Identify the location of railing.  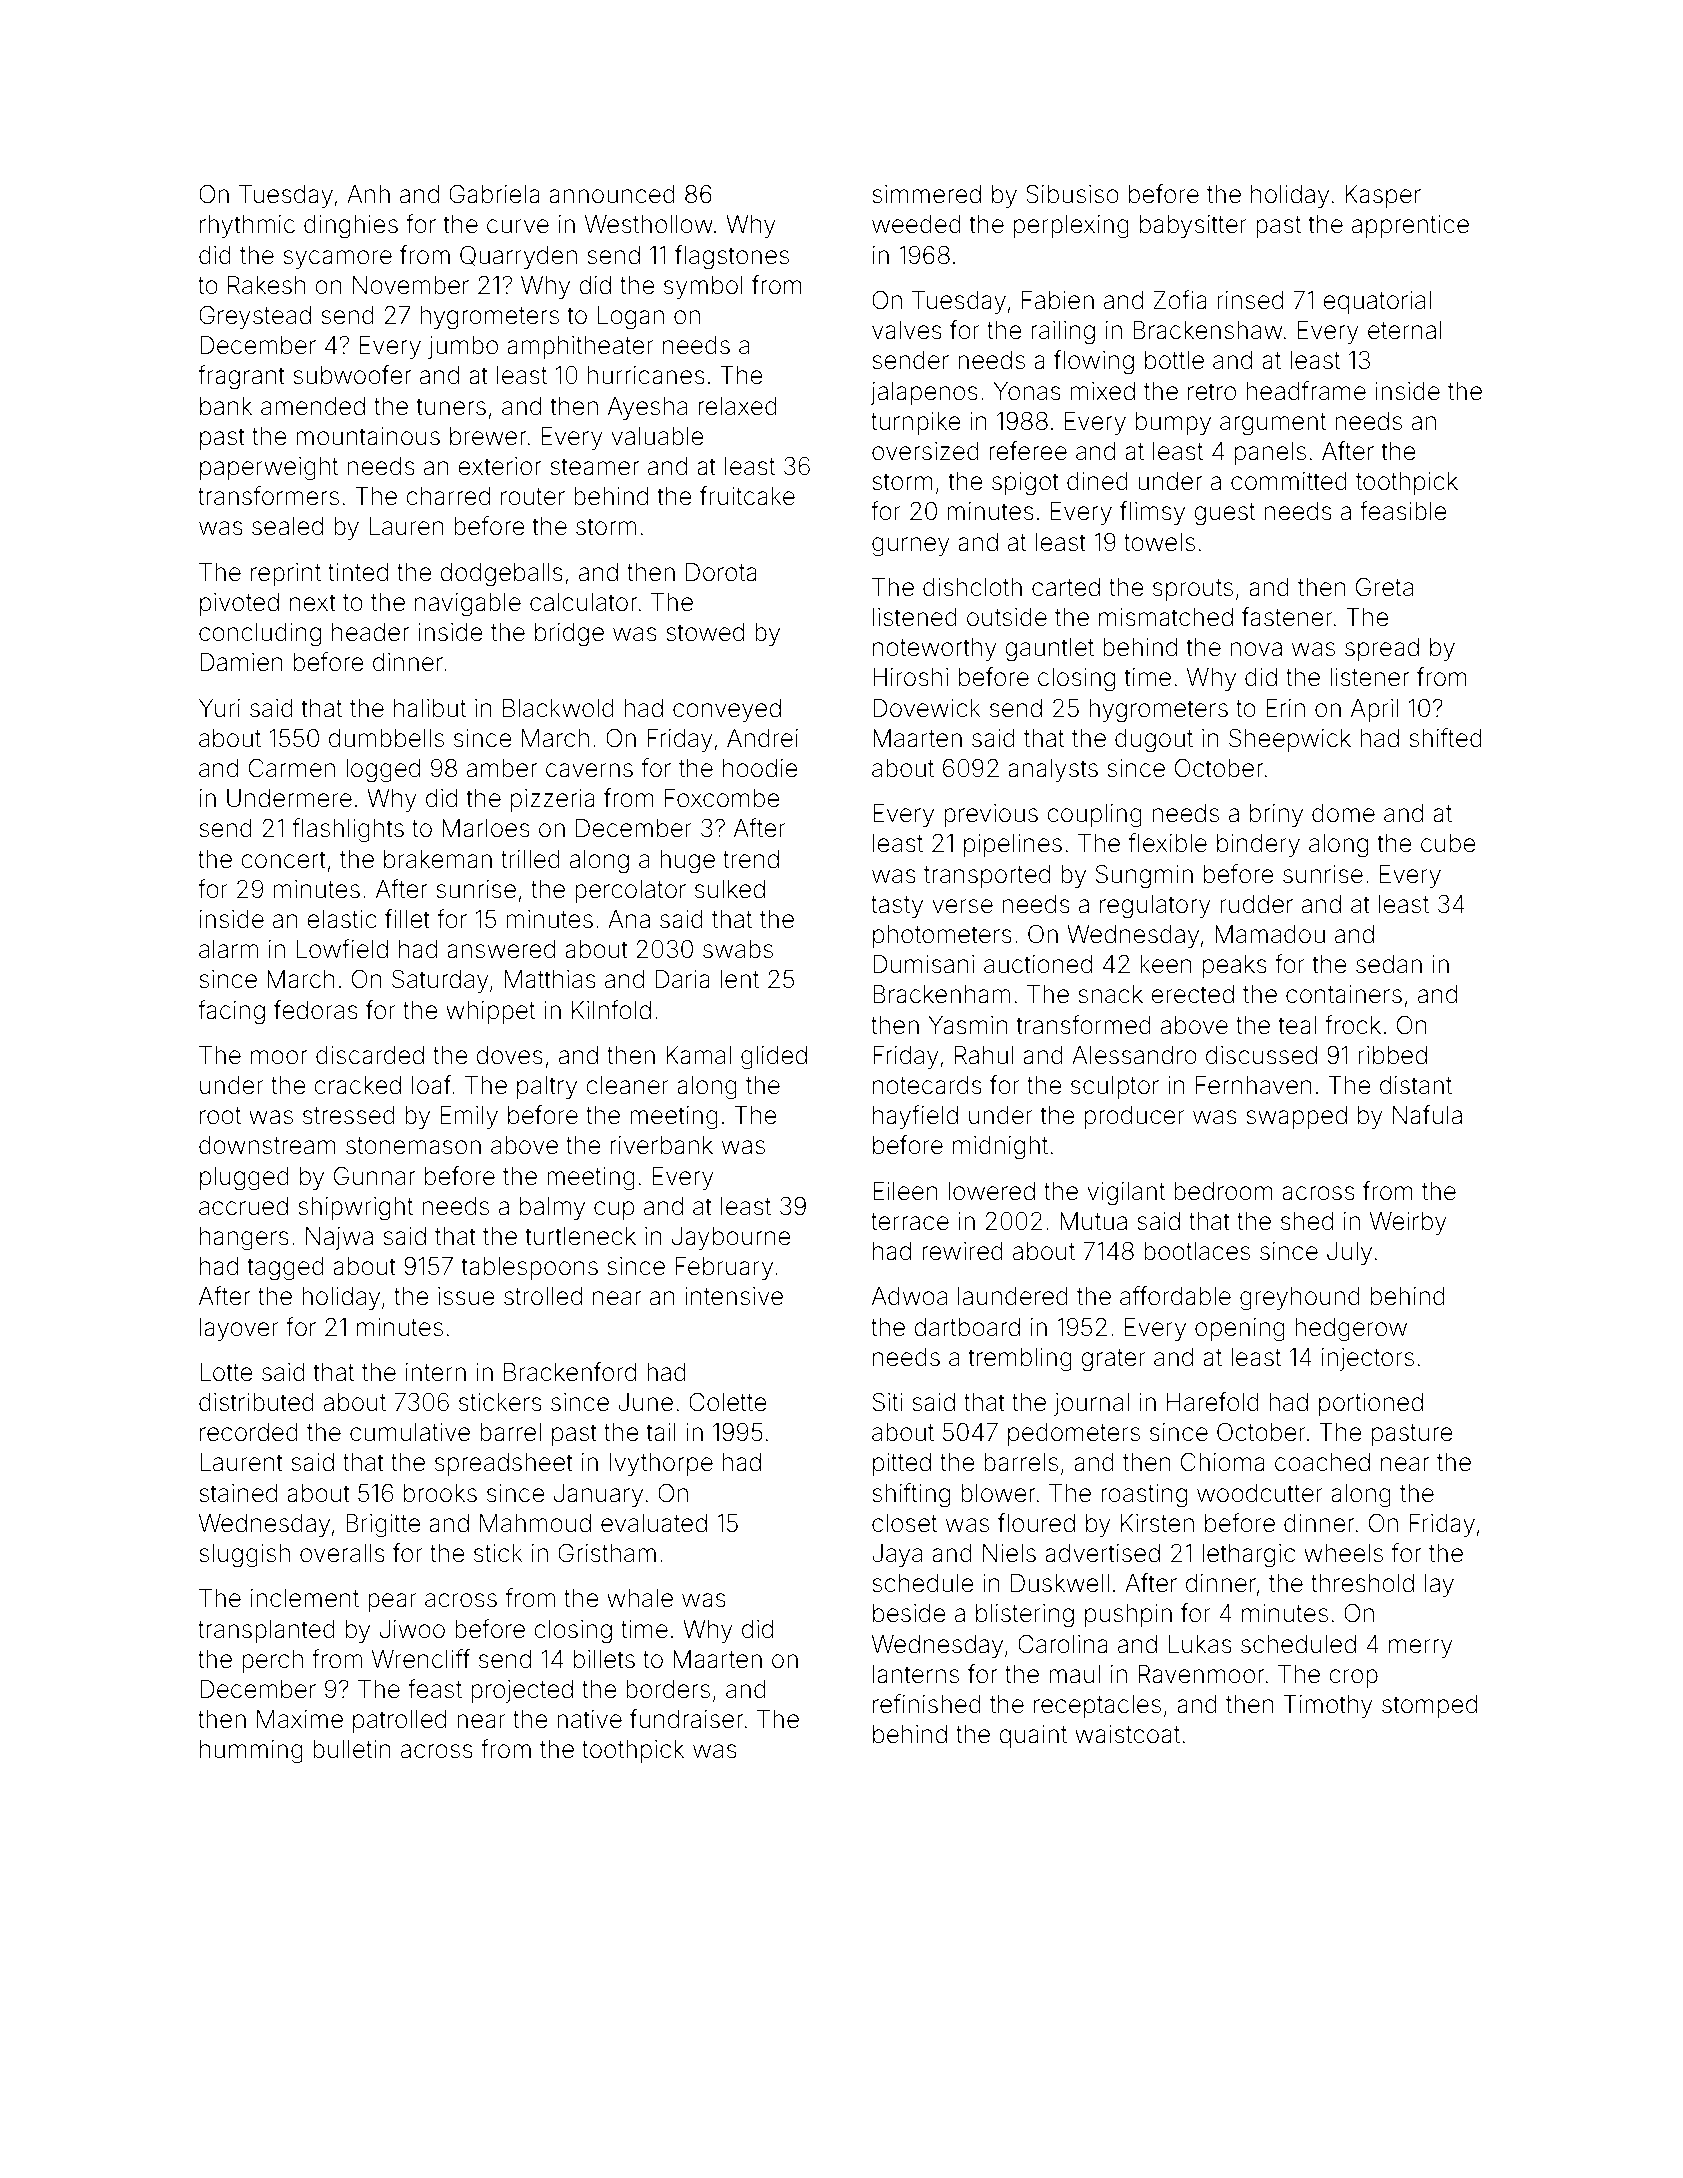
(1063, 333).
